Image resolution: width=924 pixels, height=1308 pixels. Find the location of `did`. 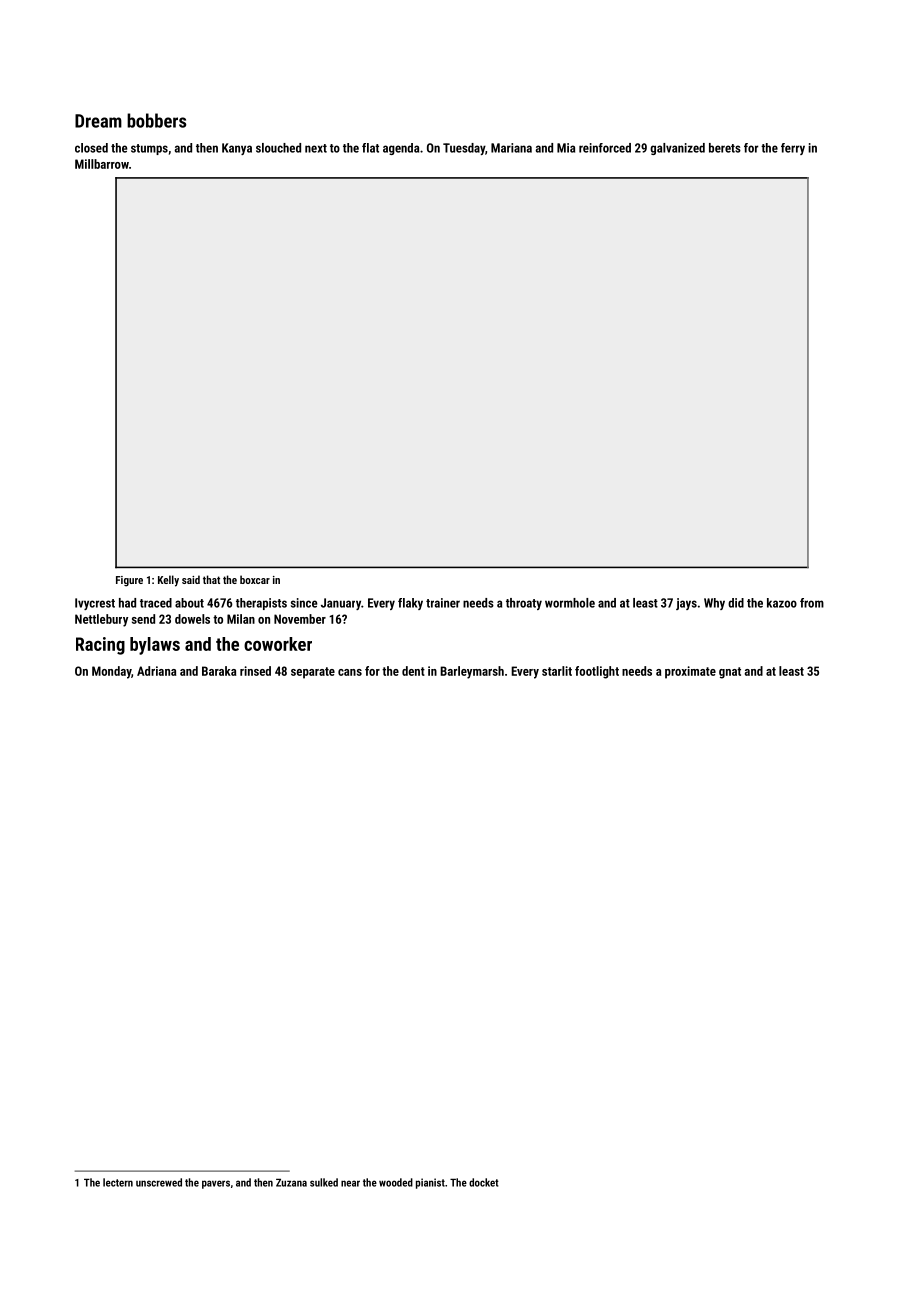

did is located at coordinates (736, 603).
